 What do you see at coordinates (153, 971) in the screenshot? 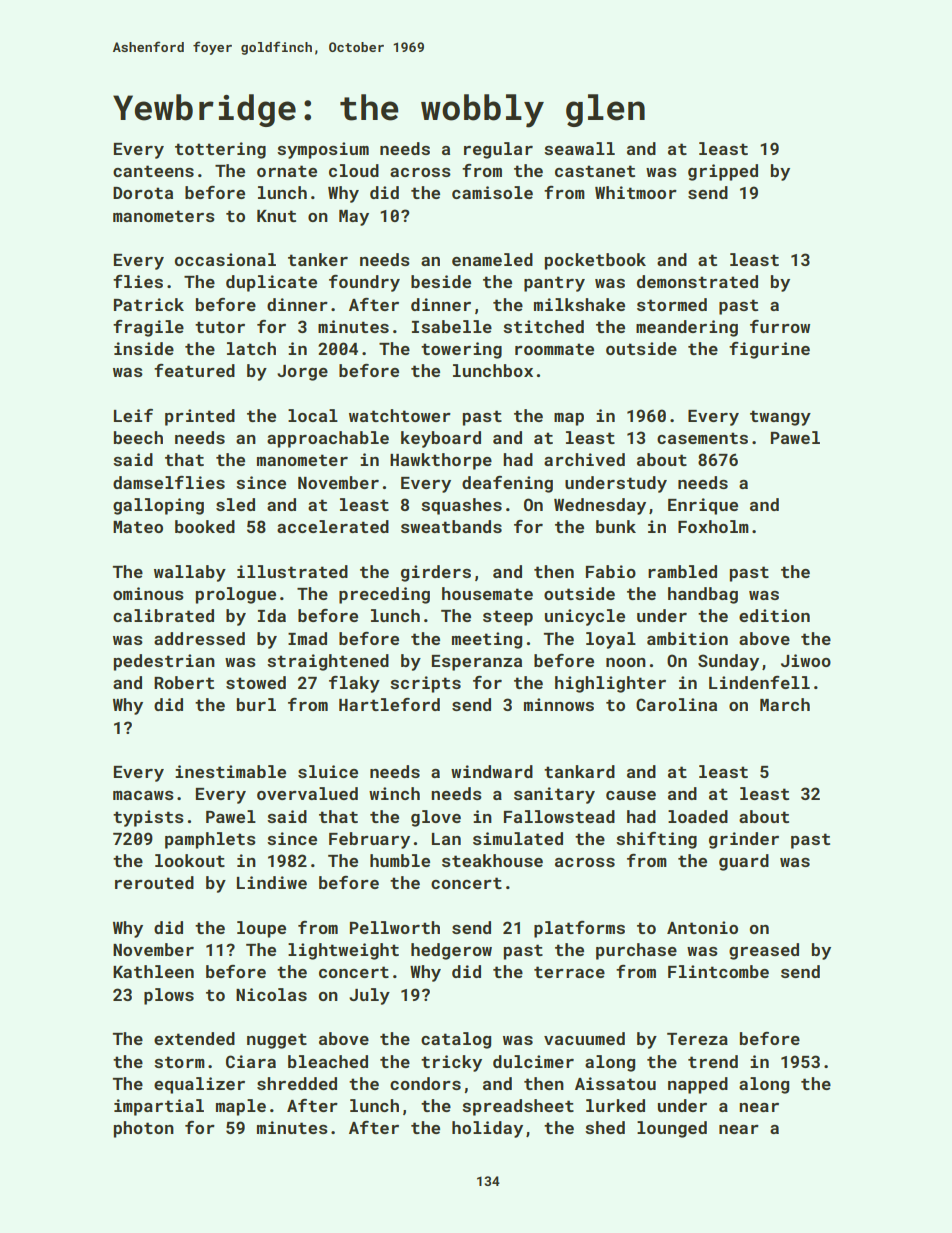
I see `Kathleen` at bounding box center [153, 971].
